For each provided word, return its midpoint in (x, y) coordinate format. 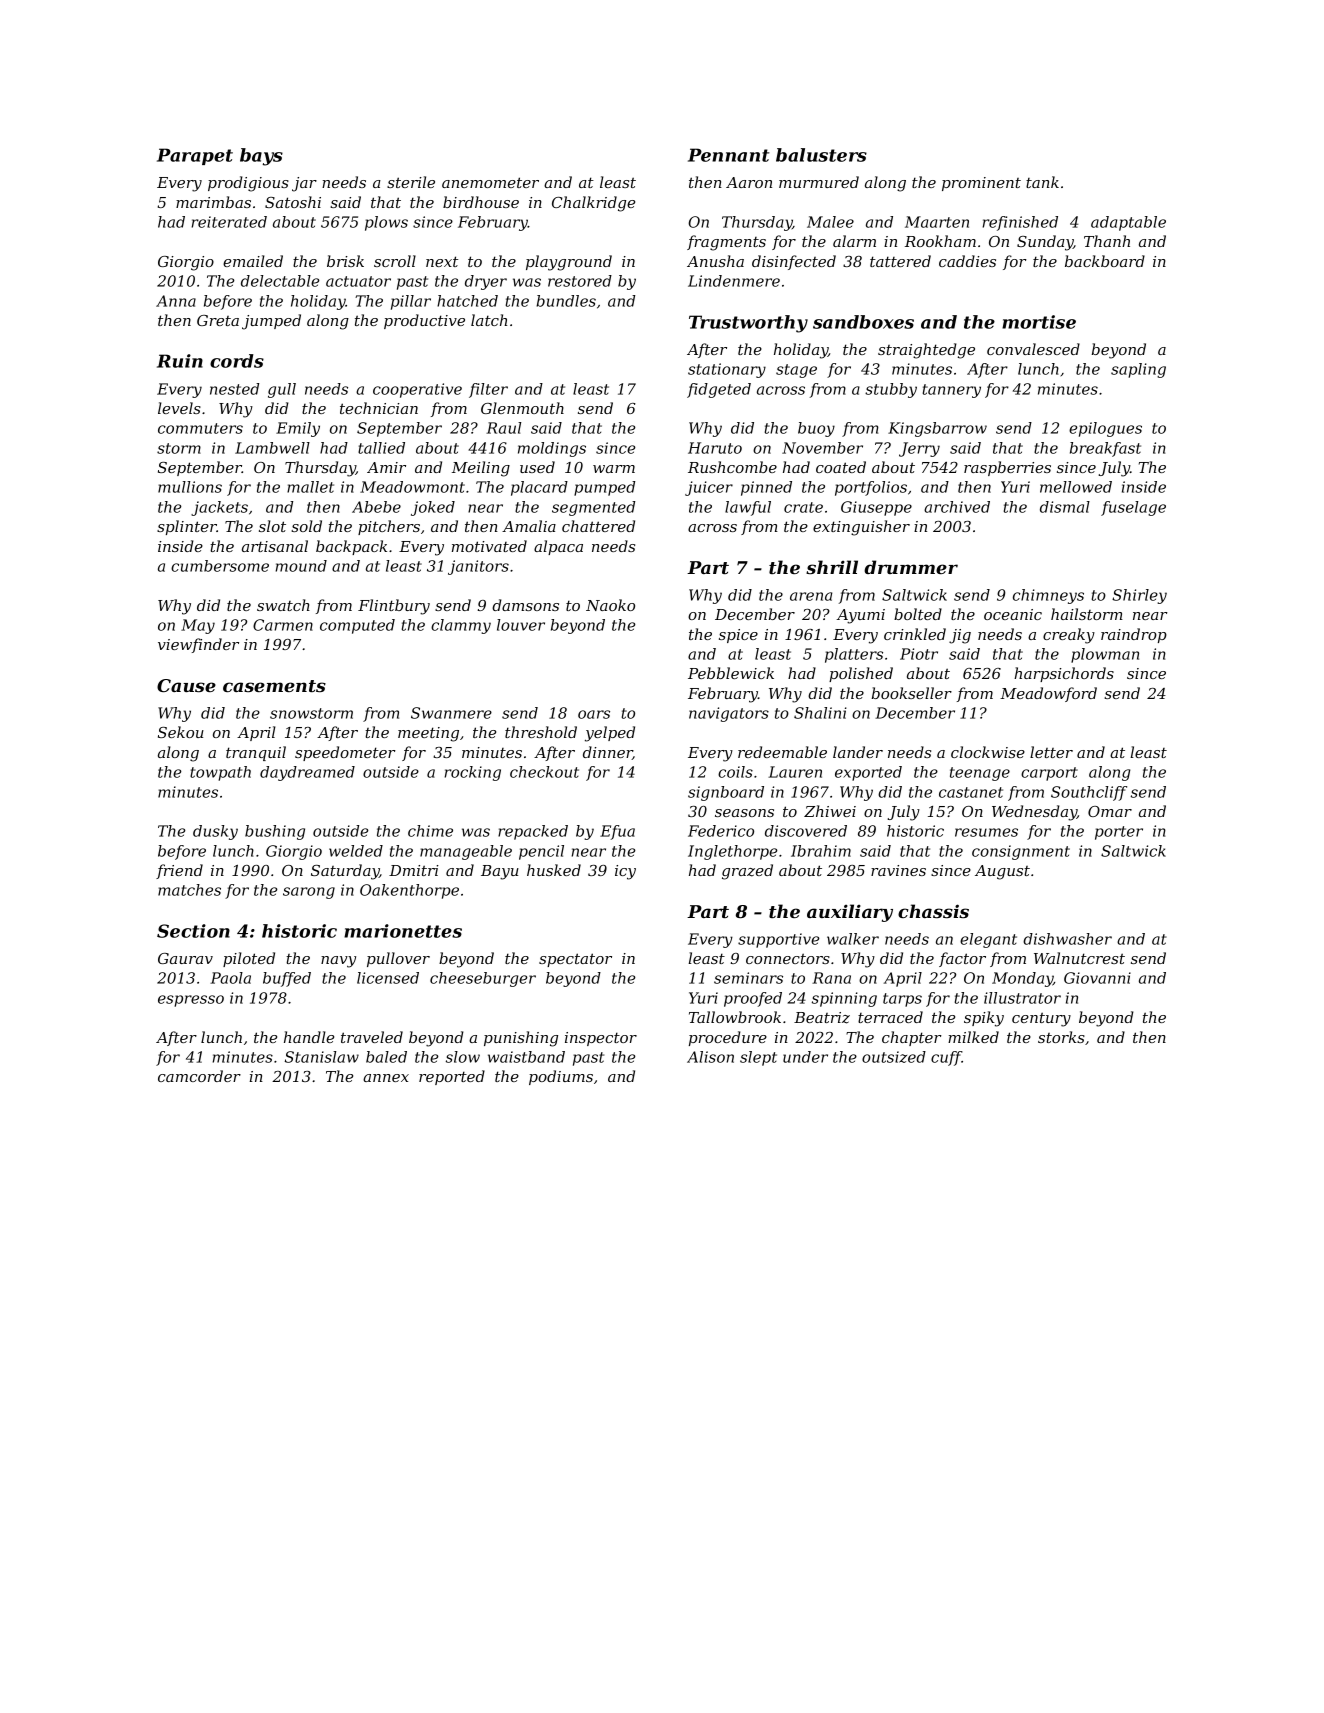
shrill (832, 567)
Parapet (195, 156)
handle (309, 1037)
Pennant (728, 155)
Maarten (937, 222)
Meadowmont (412, 487)
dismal (1065, 507)
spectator (575, 960)
